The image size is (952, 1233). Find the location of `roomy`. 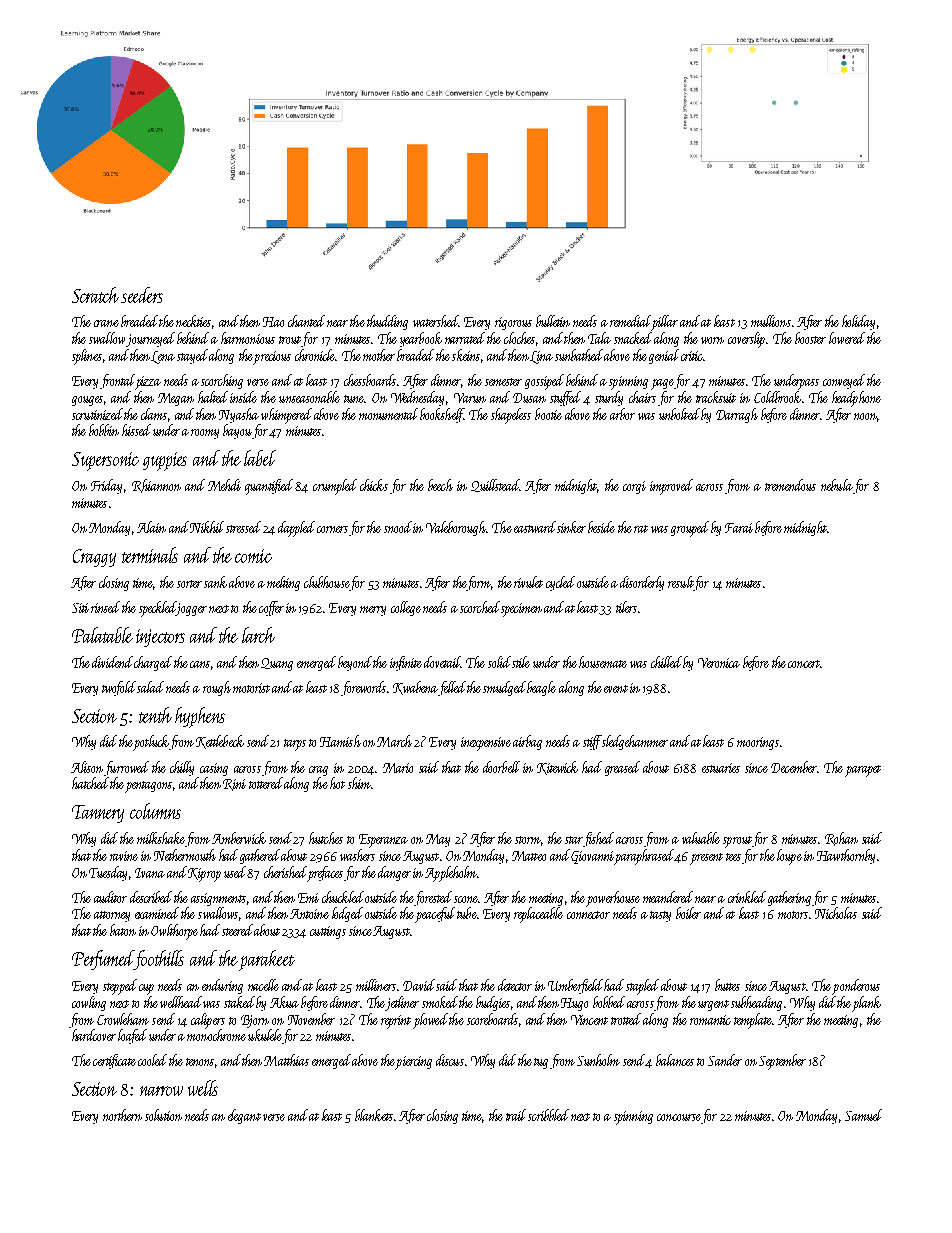

roomy is located at coordinates (205, 434).
